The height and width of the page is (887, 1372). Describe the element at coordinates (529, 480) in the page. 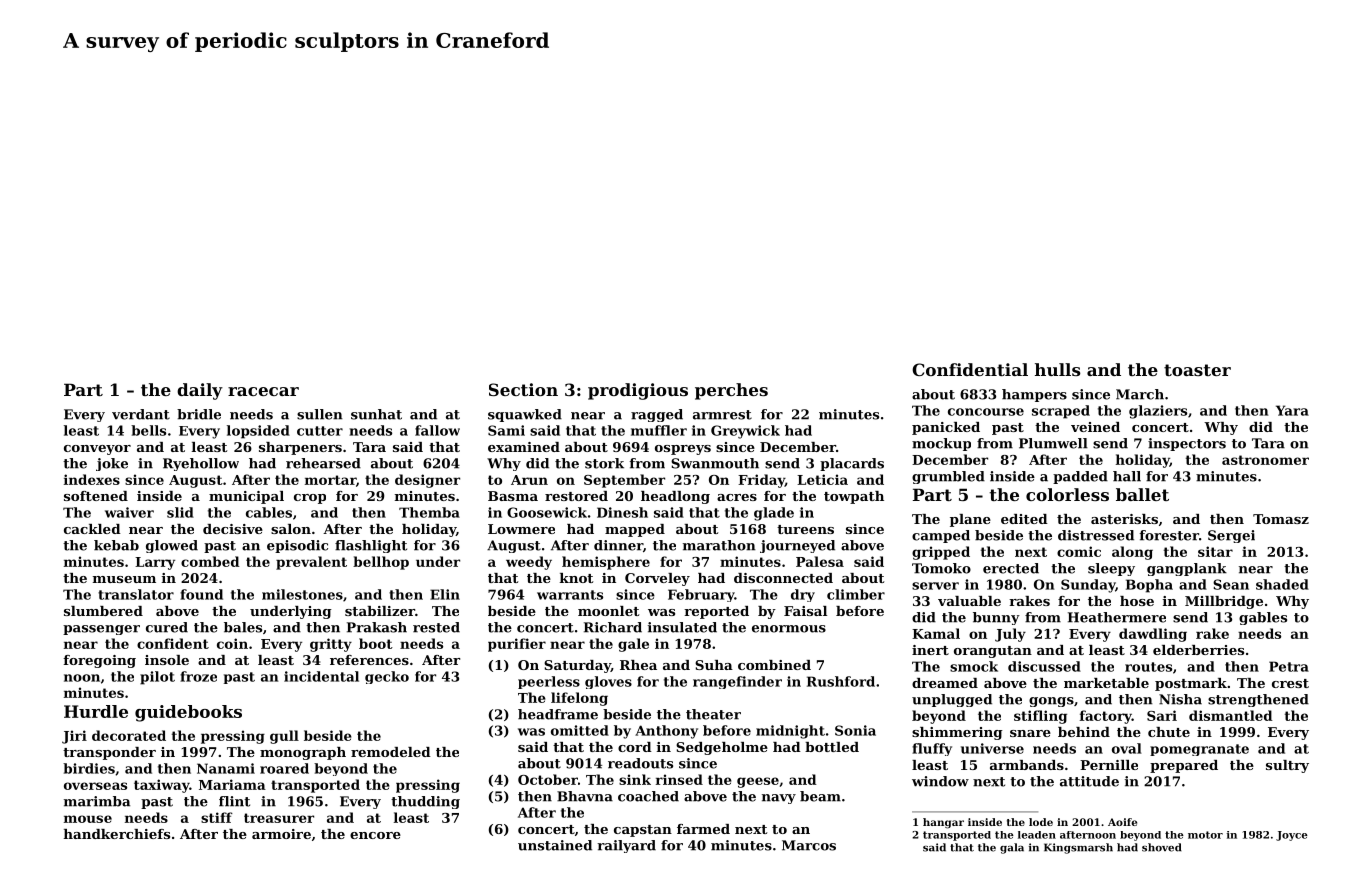

I see `Arun` at that location.
